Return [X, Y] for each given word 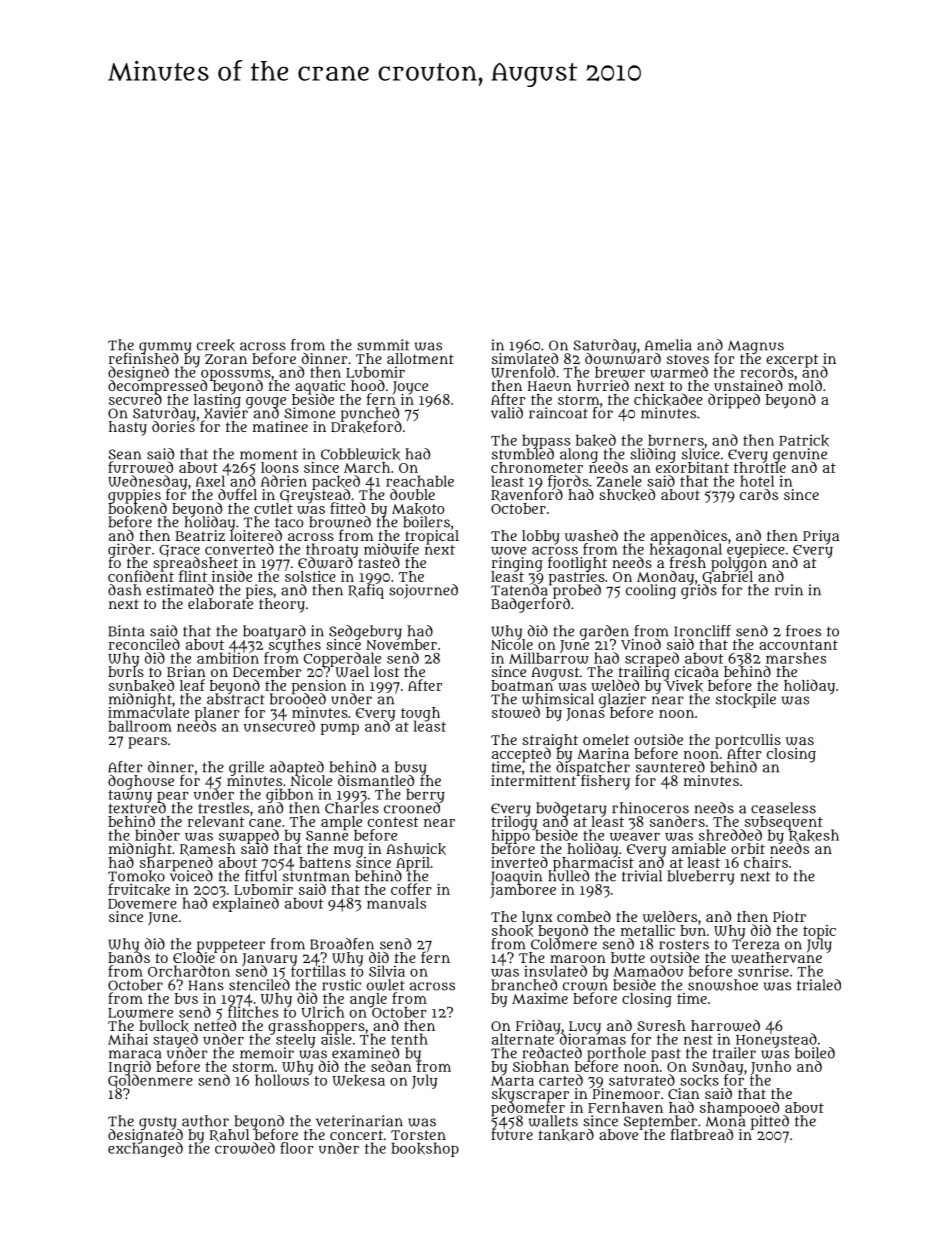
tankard [566, 1135]
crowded [245, 1148]
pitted [770, 1122]
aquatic [320, 387]
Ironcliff [702, 631]
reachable [420, 481]
